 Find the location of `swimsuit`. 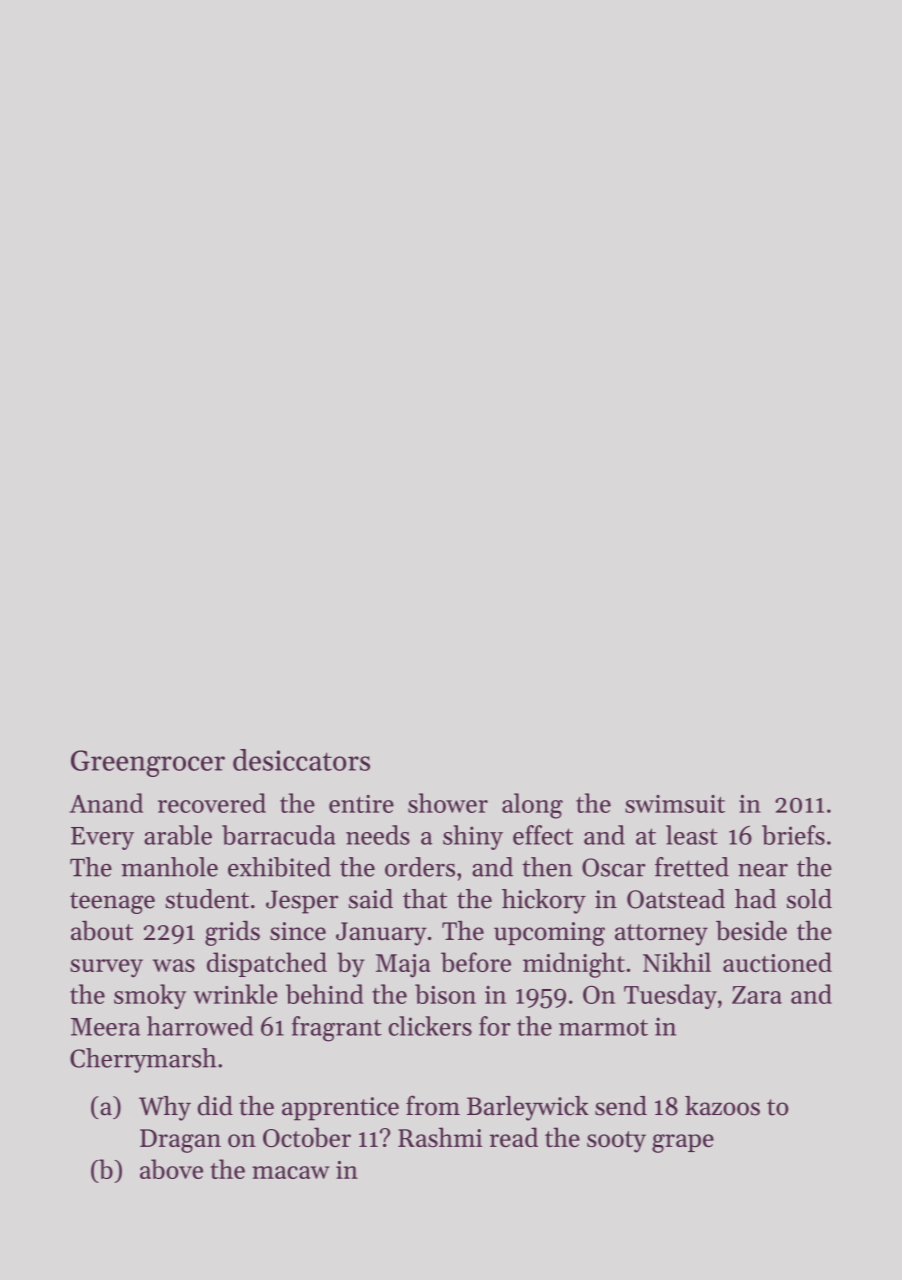

swimsuit is located at coordinates (675, 804).
